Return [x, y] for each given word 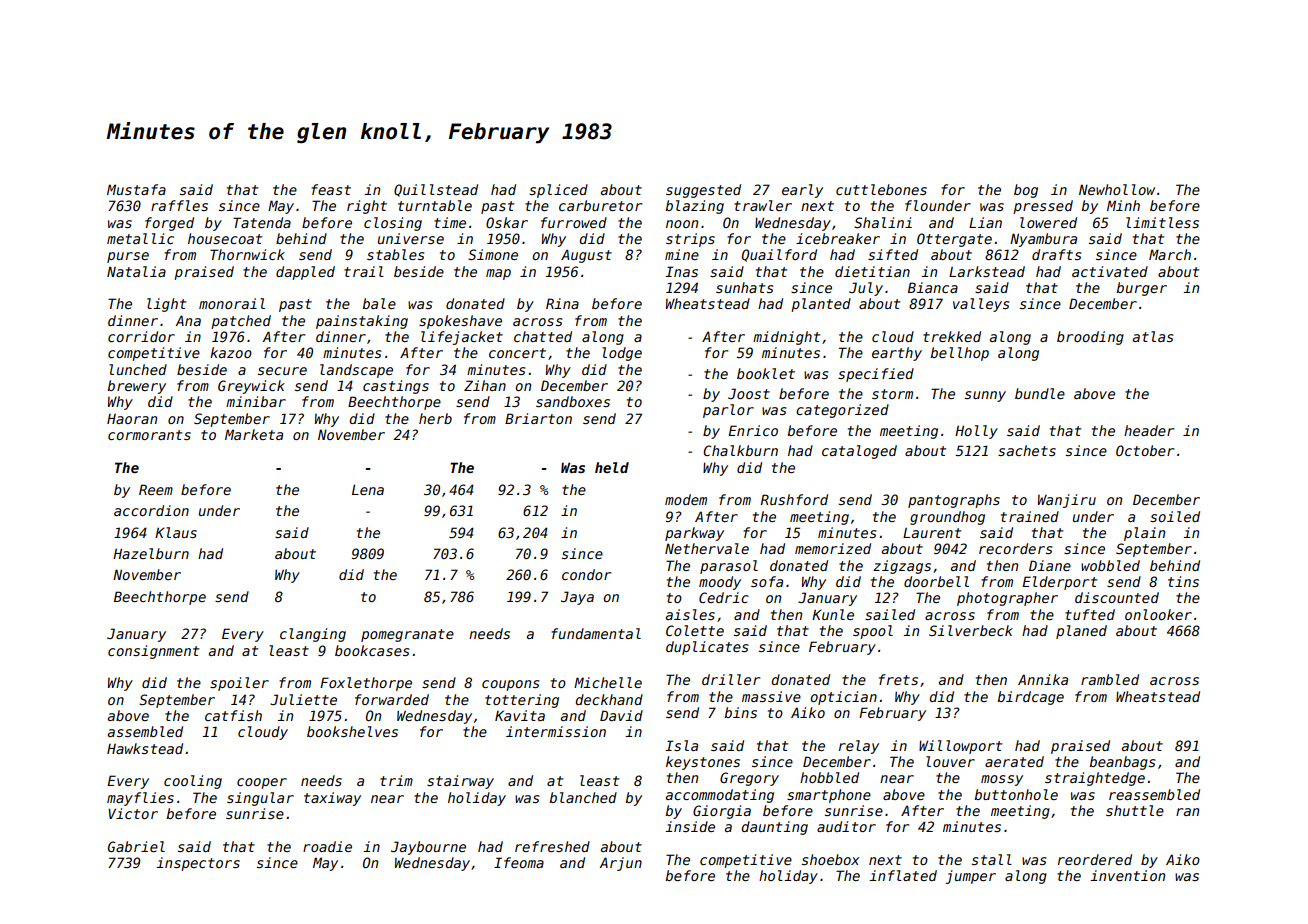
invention [1128, 875]
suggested [703, 191]
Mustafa [136, 189]
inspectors [198, 864]
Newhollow [1117, 189]
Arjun [621, 864]
